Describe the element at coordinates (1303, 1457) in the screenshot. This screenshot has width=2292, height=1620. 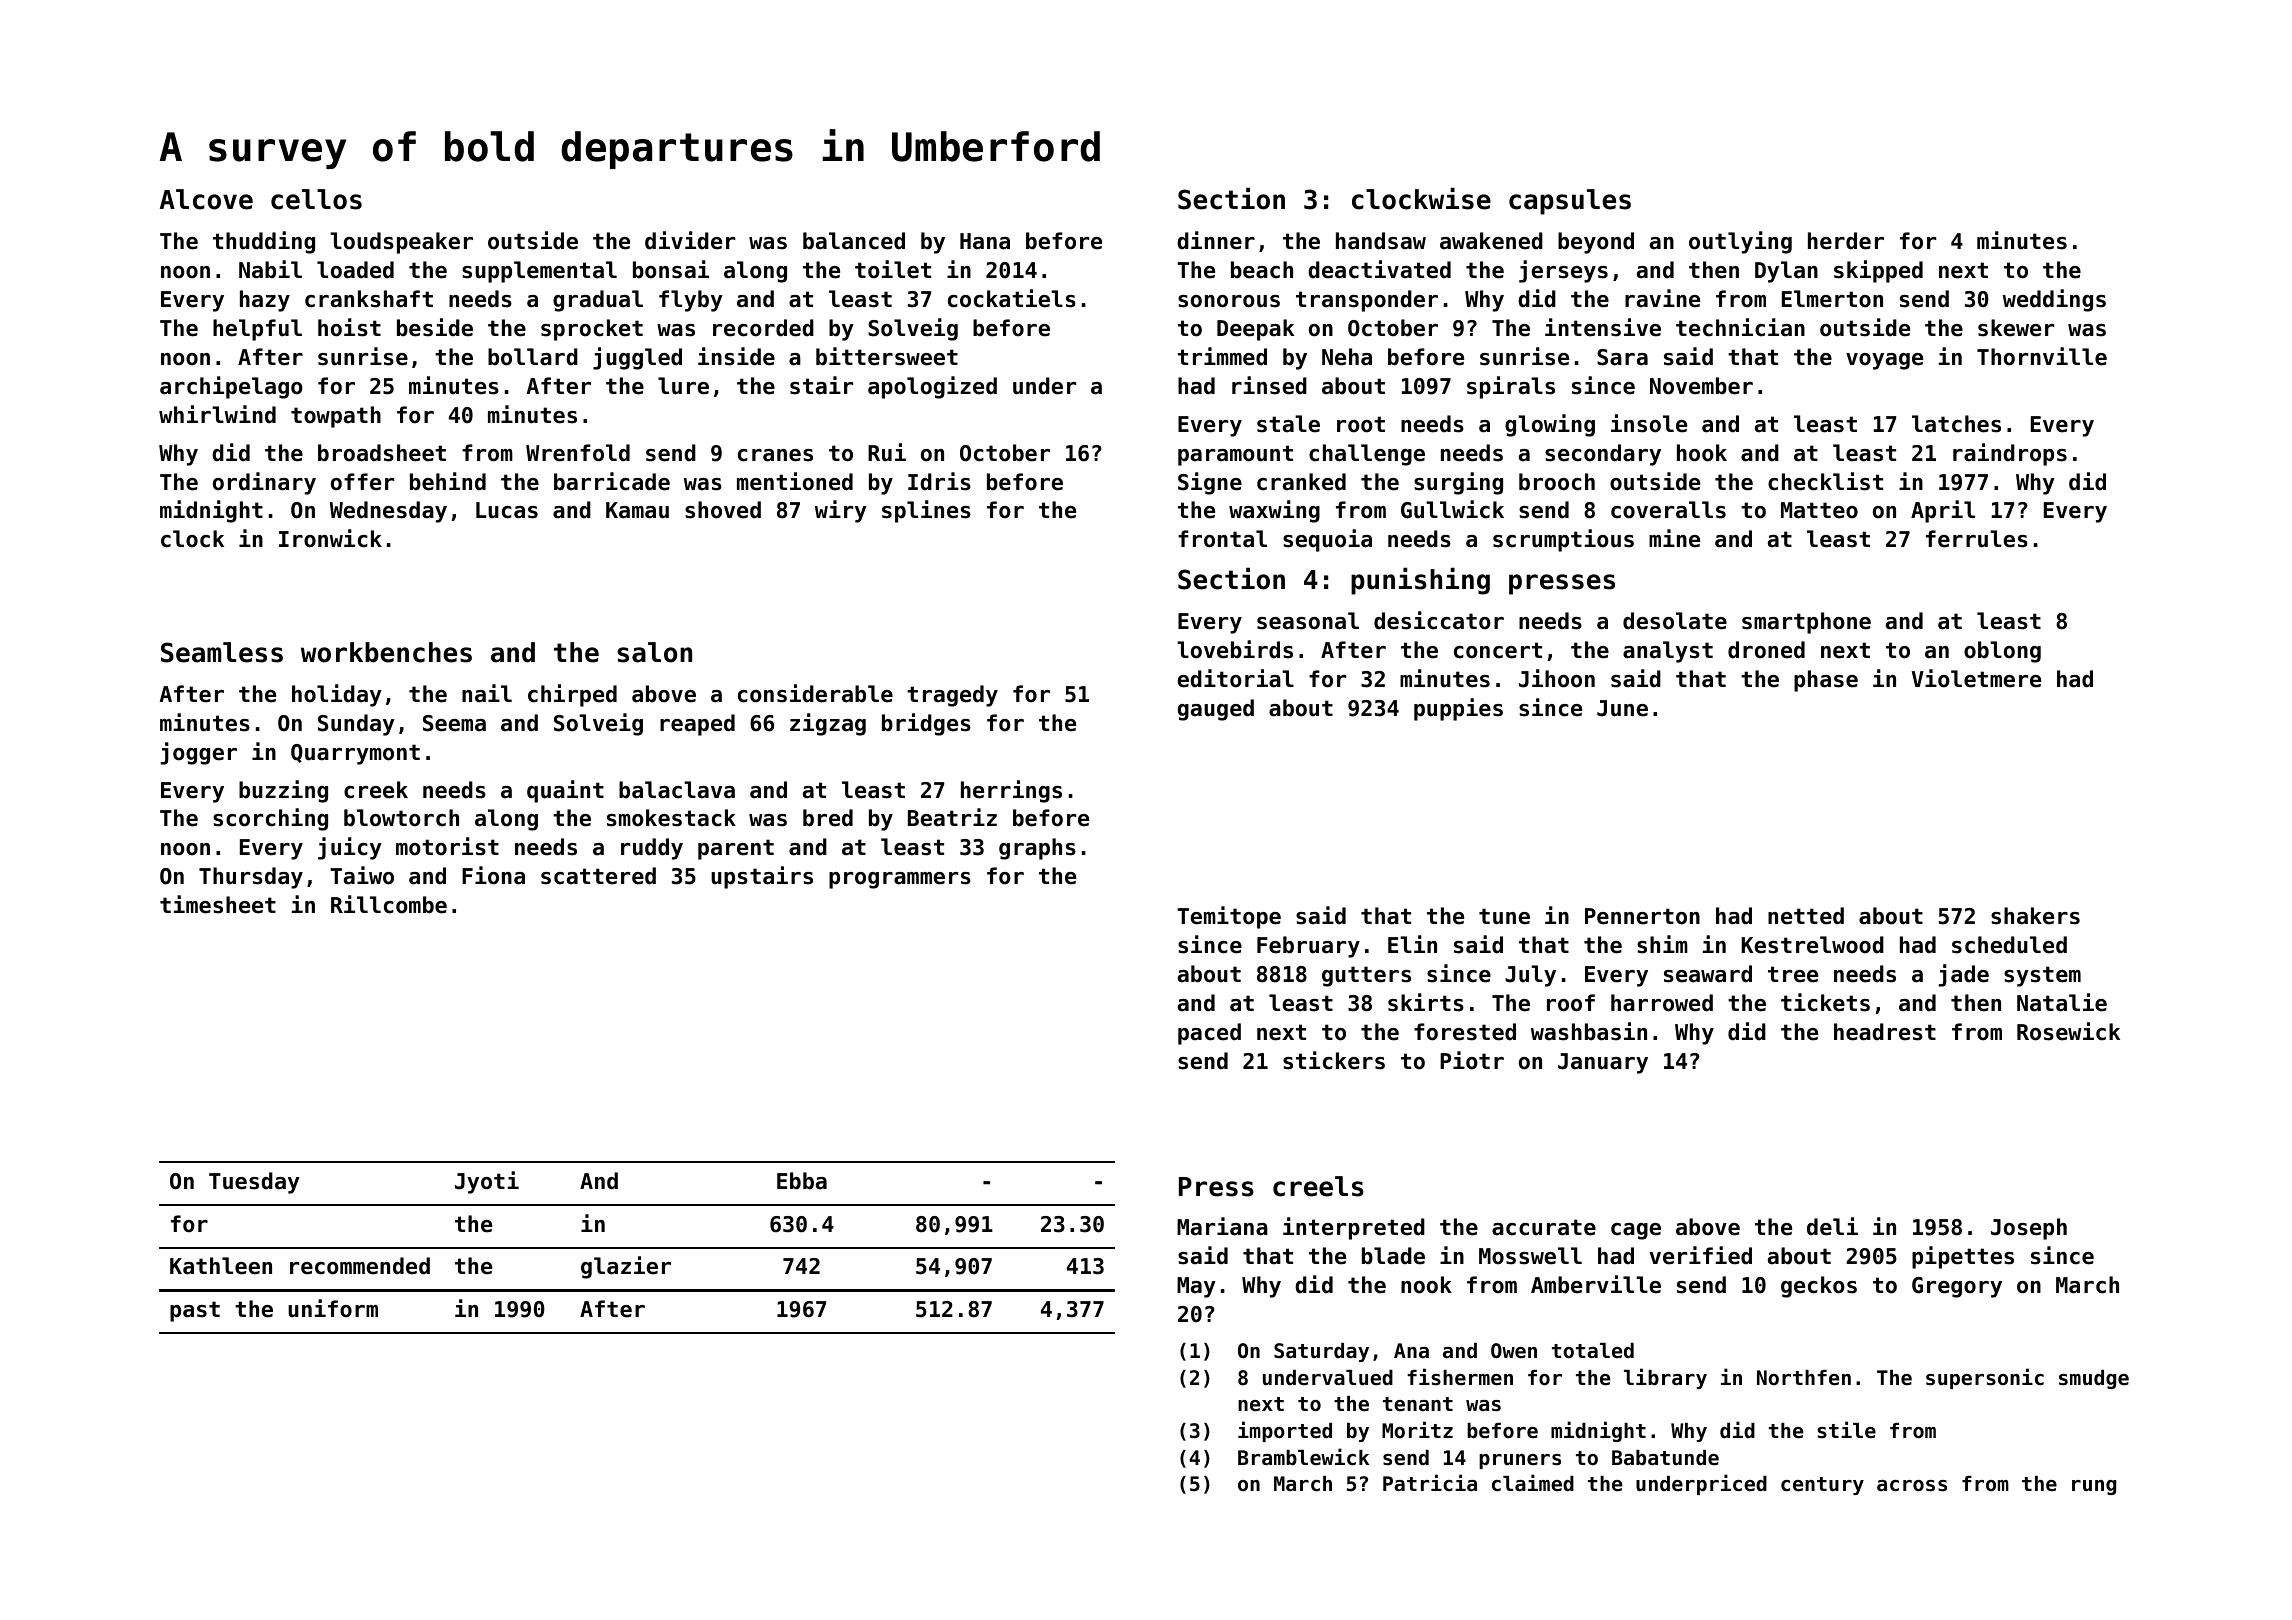
I see `Bramblewick` at that location.
